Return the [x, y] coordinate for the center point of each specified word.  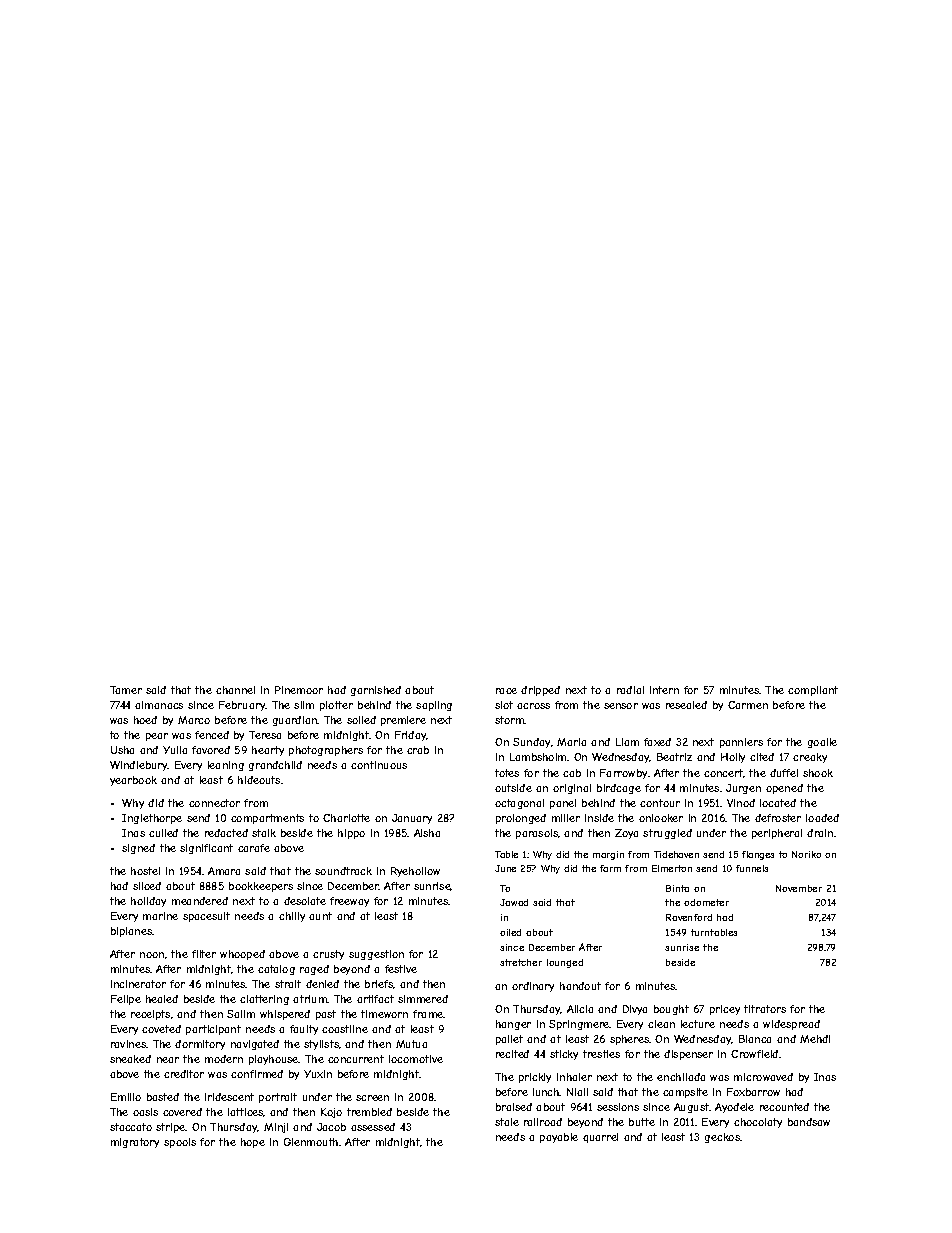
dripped [540, 691]
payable [559, 1138]
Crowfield [754, 1054]
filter [204, 954]
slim [304, 705]
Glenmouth [311, 1142]
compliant [813, 691]
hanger [513, 1025]
